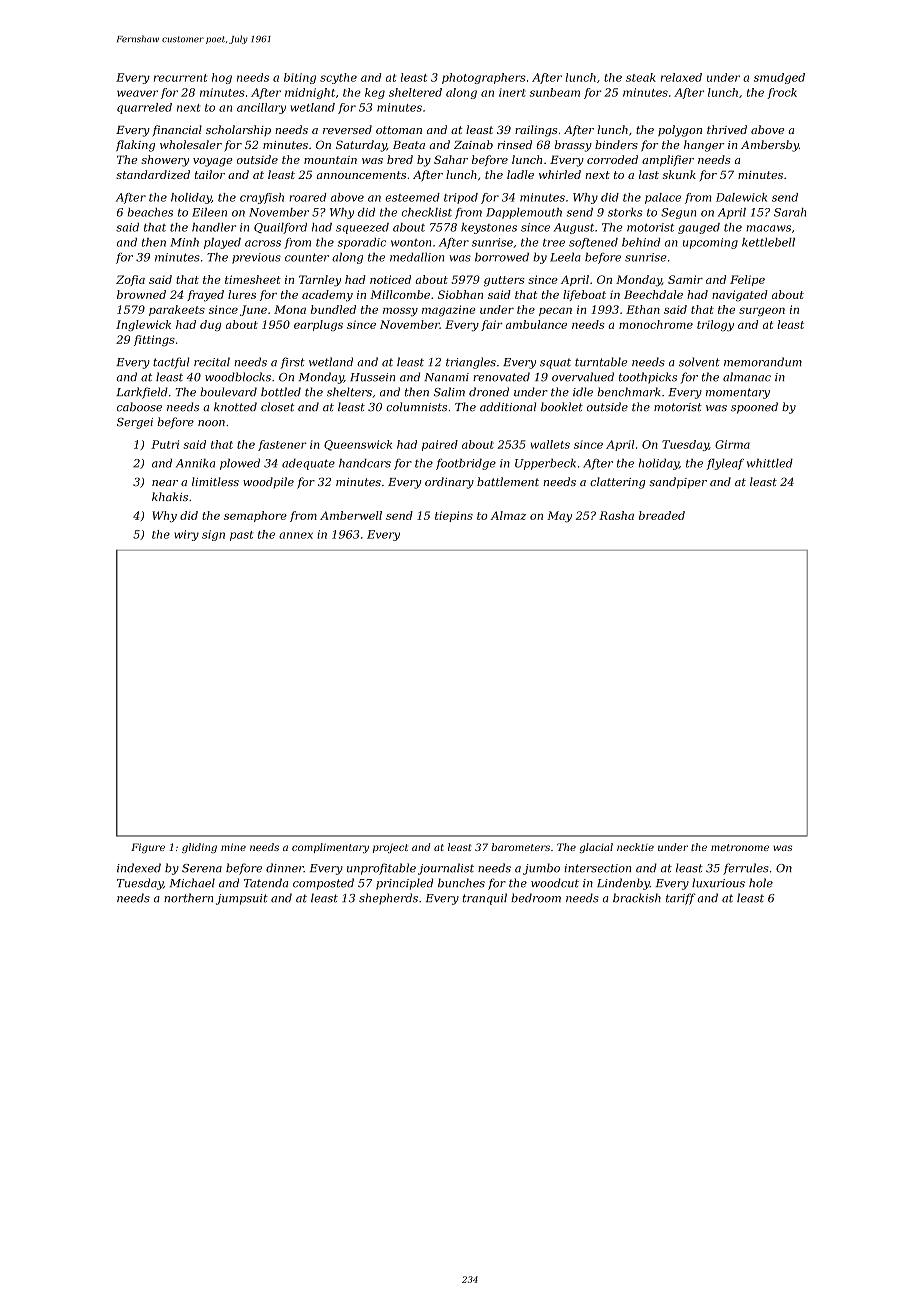 This screenshot has width=924, height=1308. I want to click on skunk, so click(679, 174).
